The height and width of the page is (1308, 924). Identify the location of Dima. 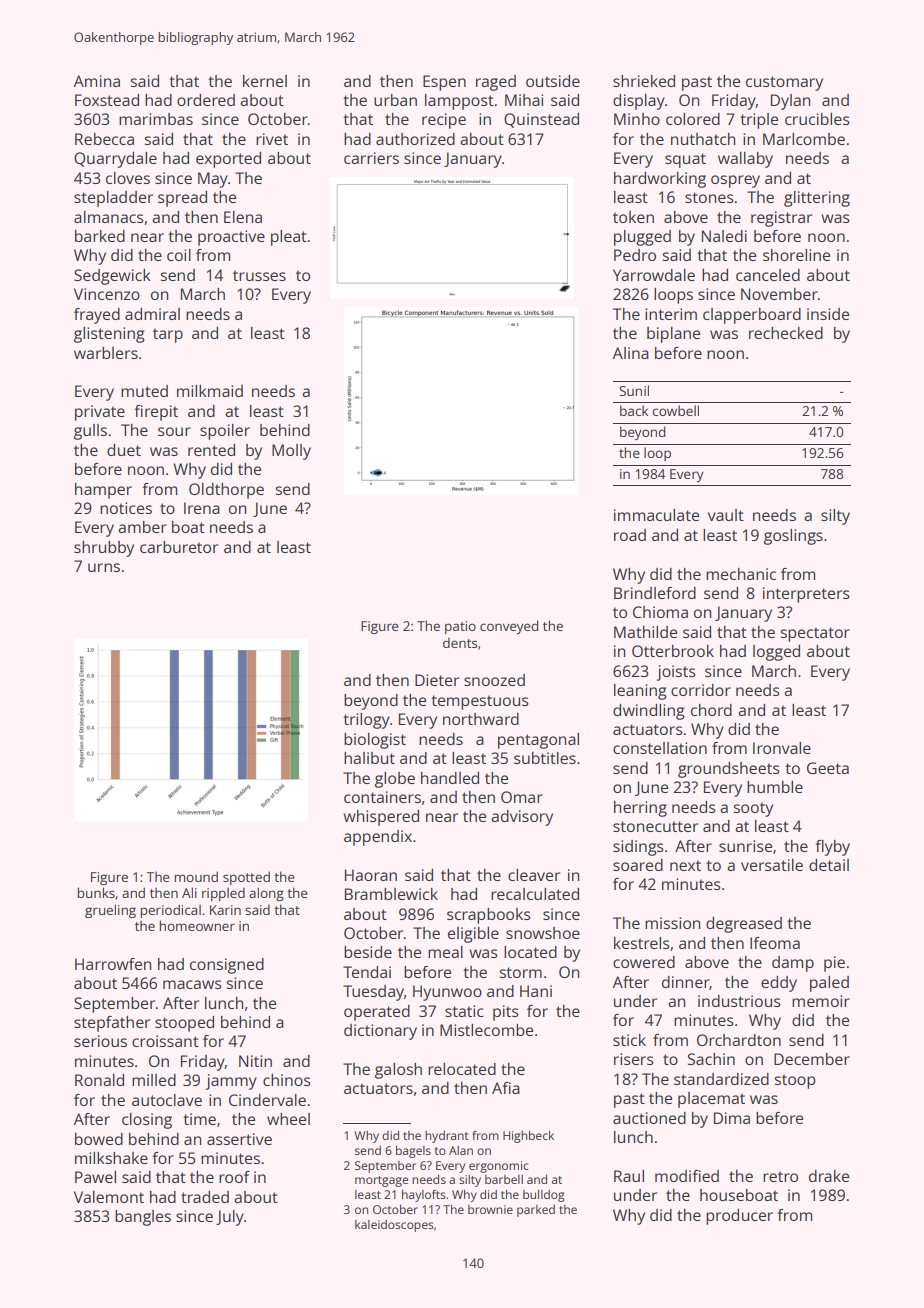
(732, 1118).
